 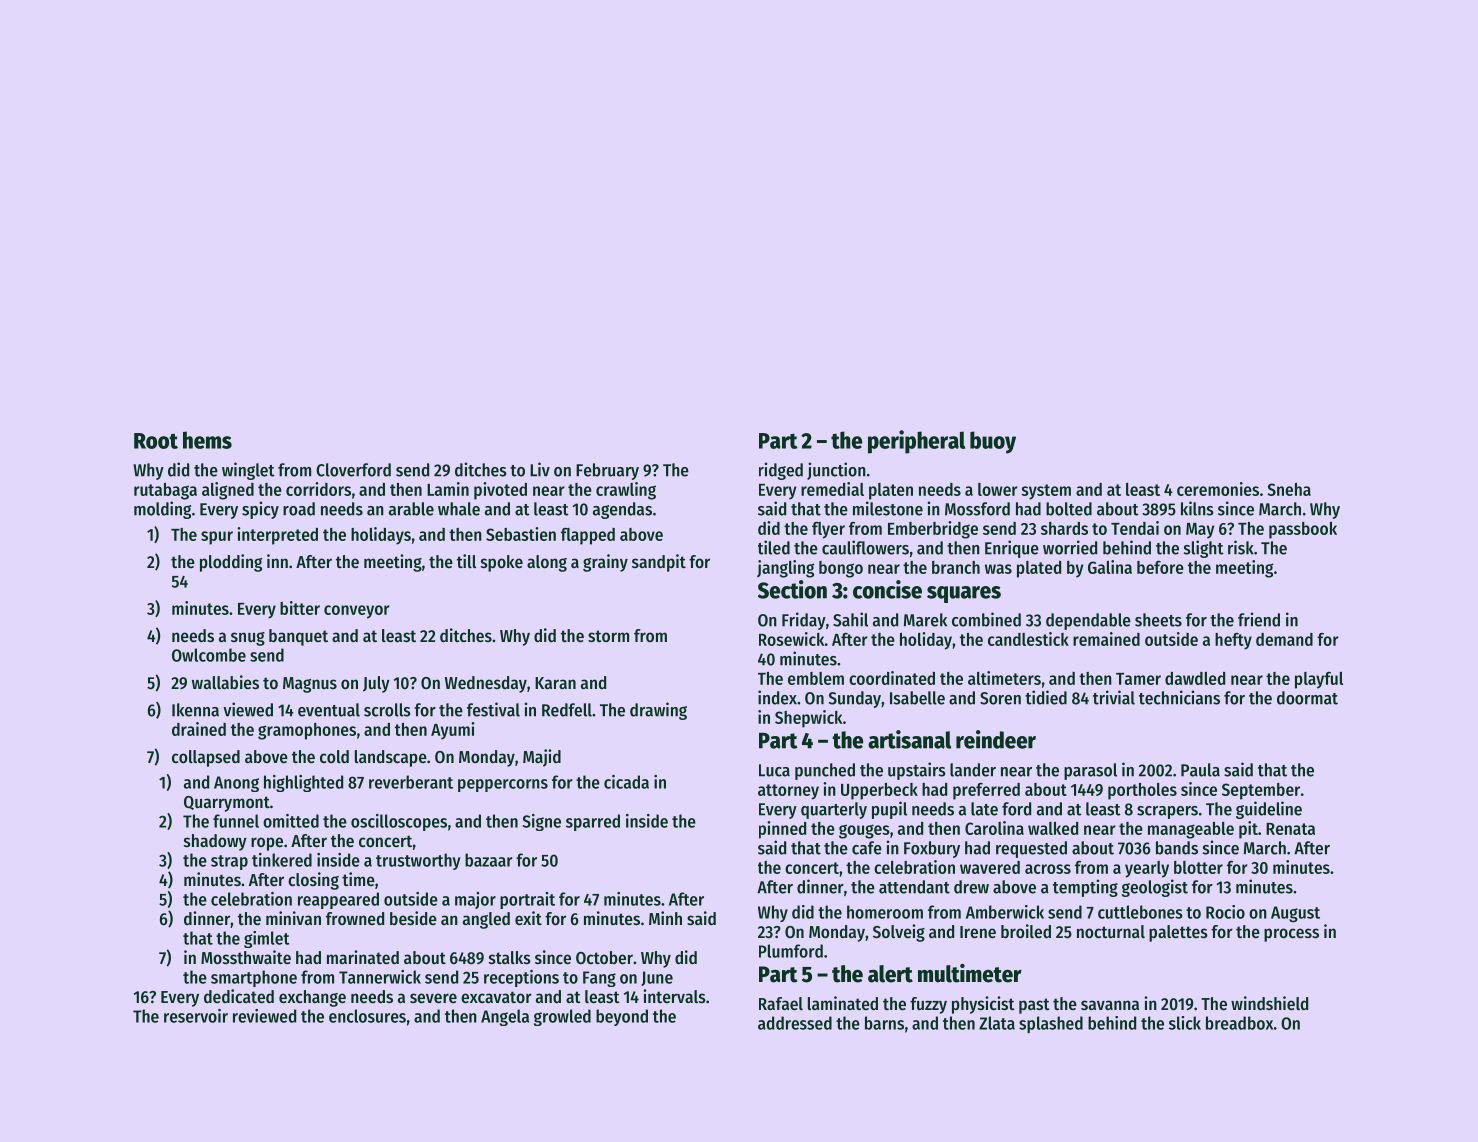 What do you see at coordinates (540, 469) in the screenshot?
I see `Liv` at bounding box center [540, 469].
